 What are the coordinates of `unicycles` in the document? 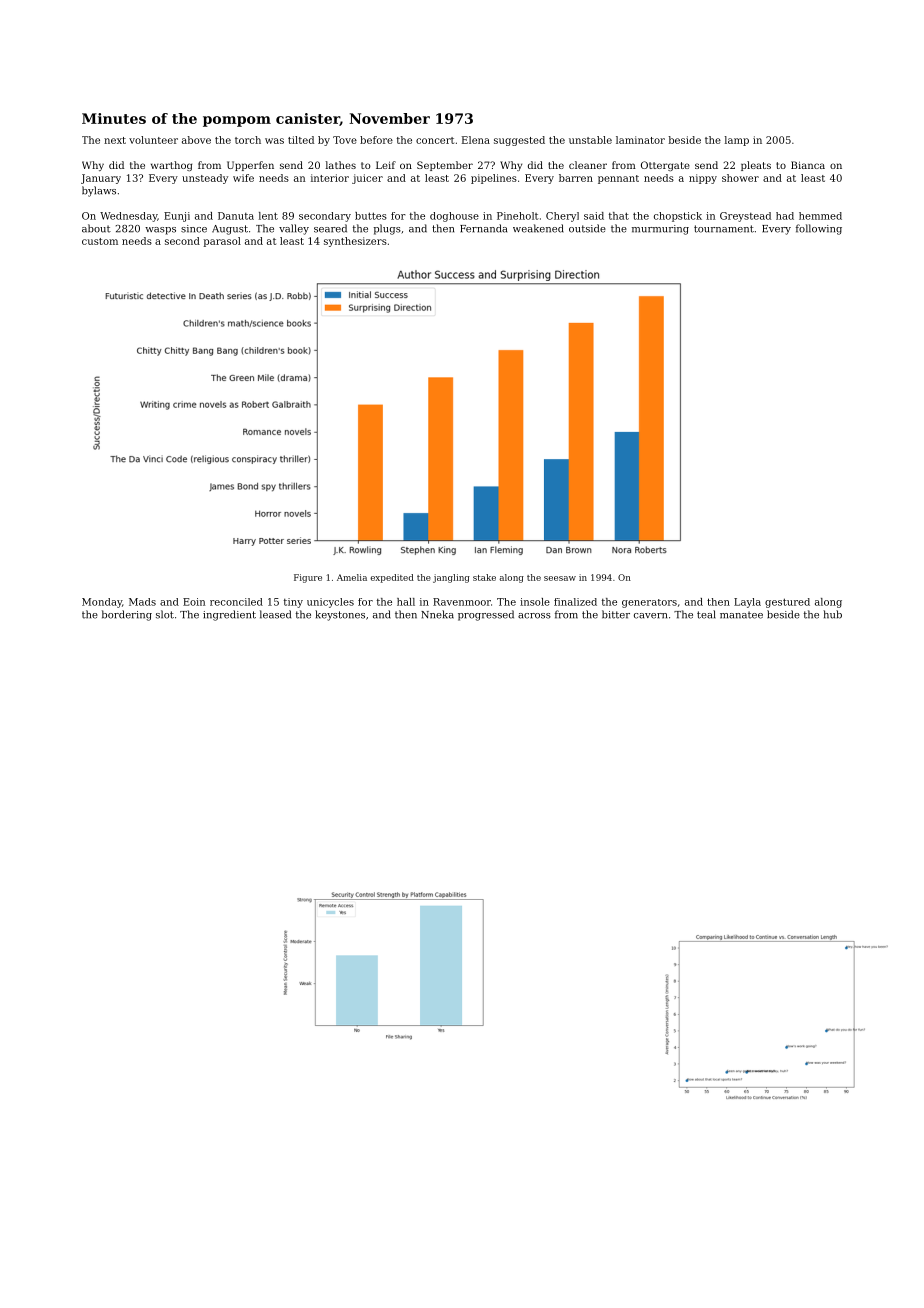 It's located at (330, 603).
